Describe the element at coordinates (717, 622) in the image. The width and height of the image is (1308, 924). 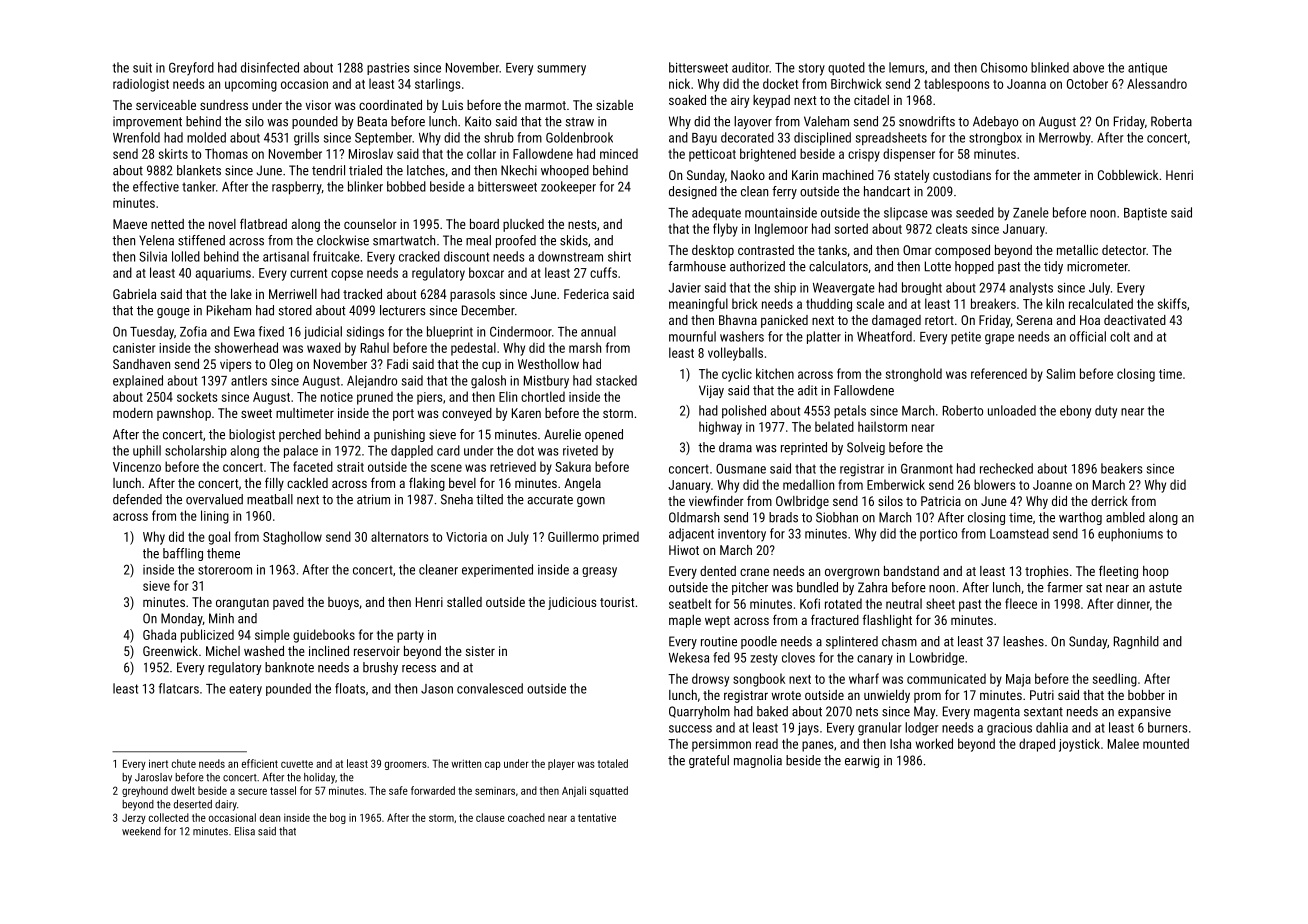
I see `wept` at that location.
